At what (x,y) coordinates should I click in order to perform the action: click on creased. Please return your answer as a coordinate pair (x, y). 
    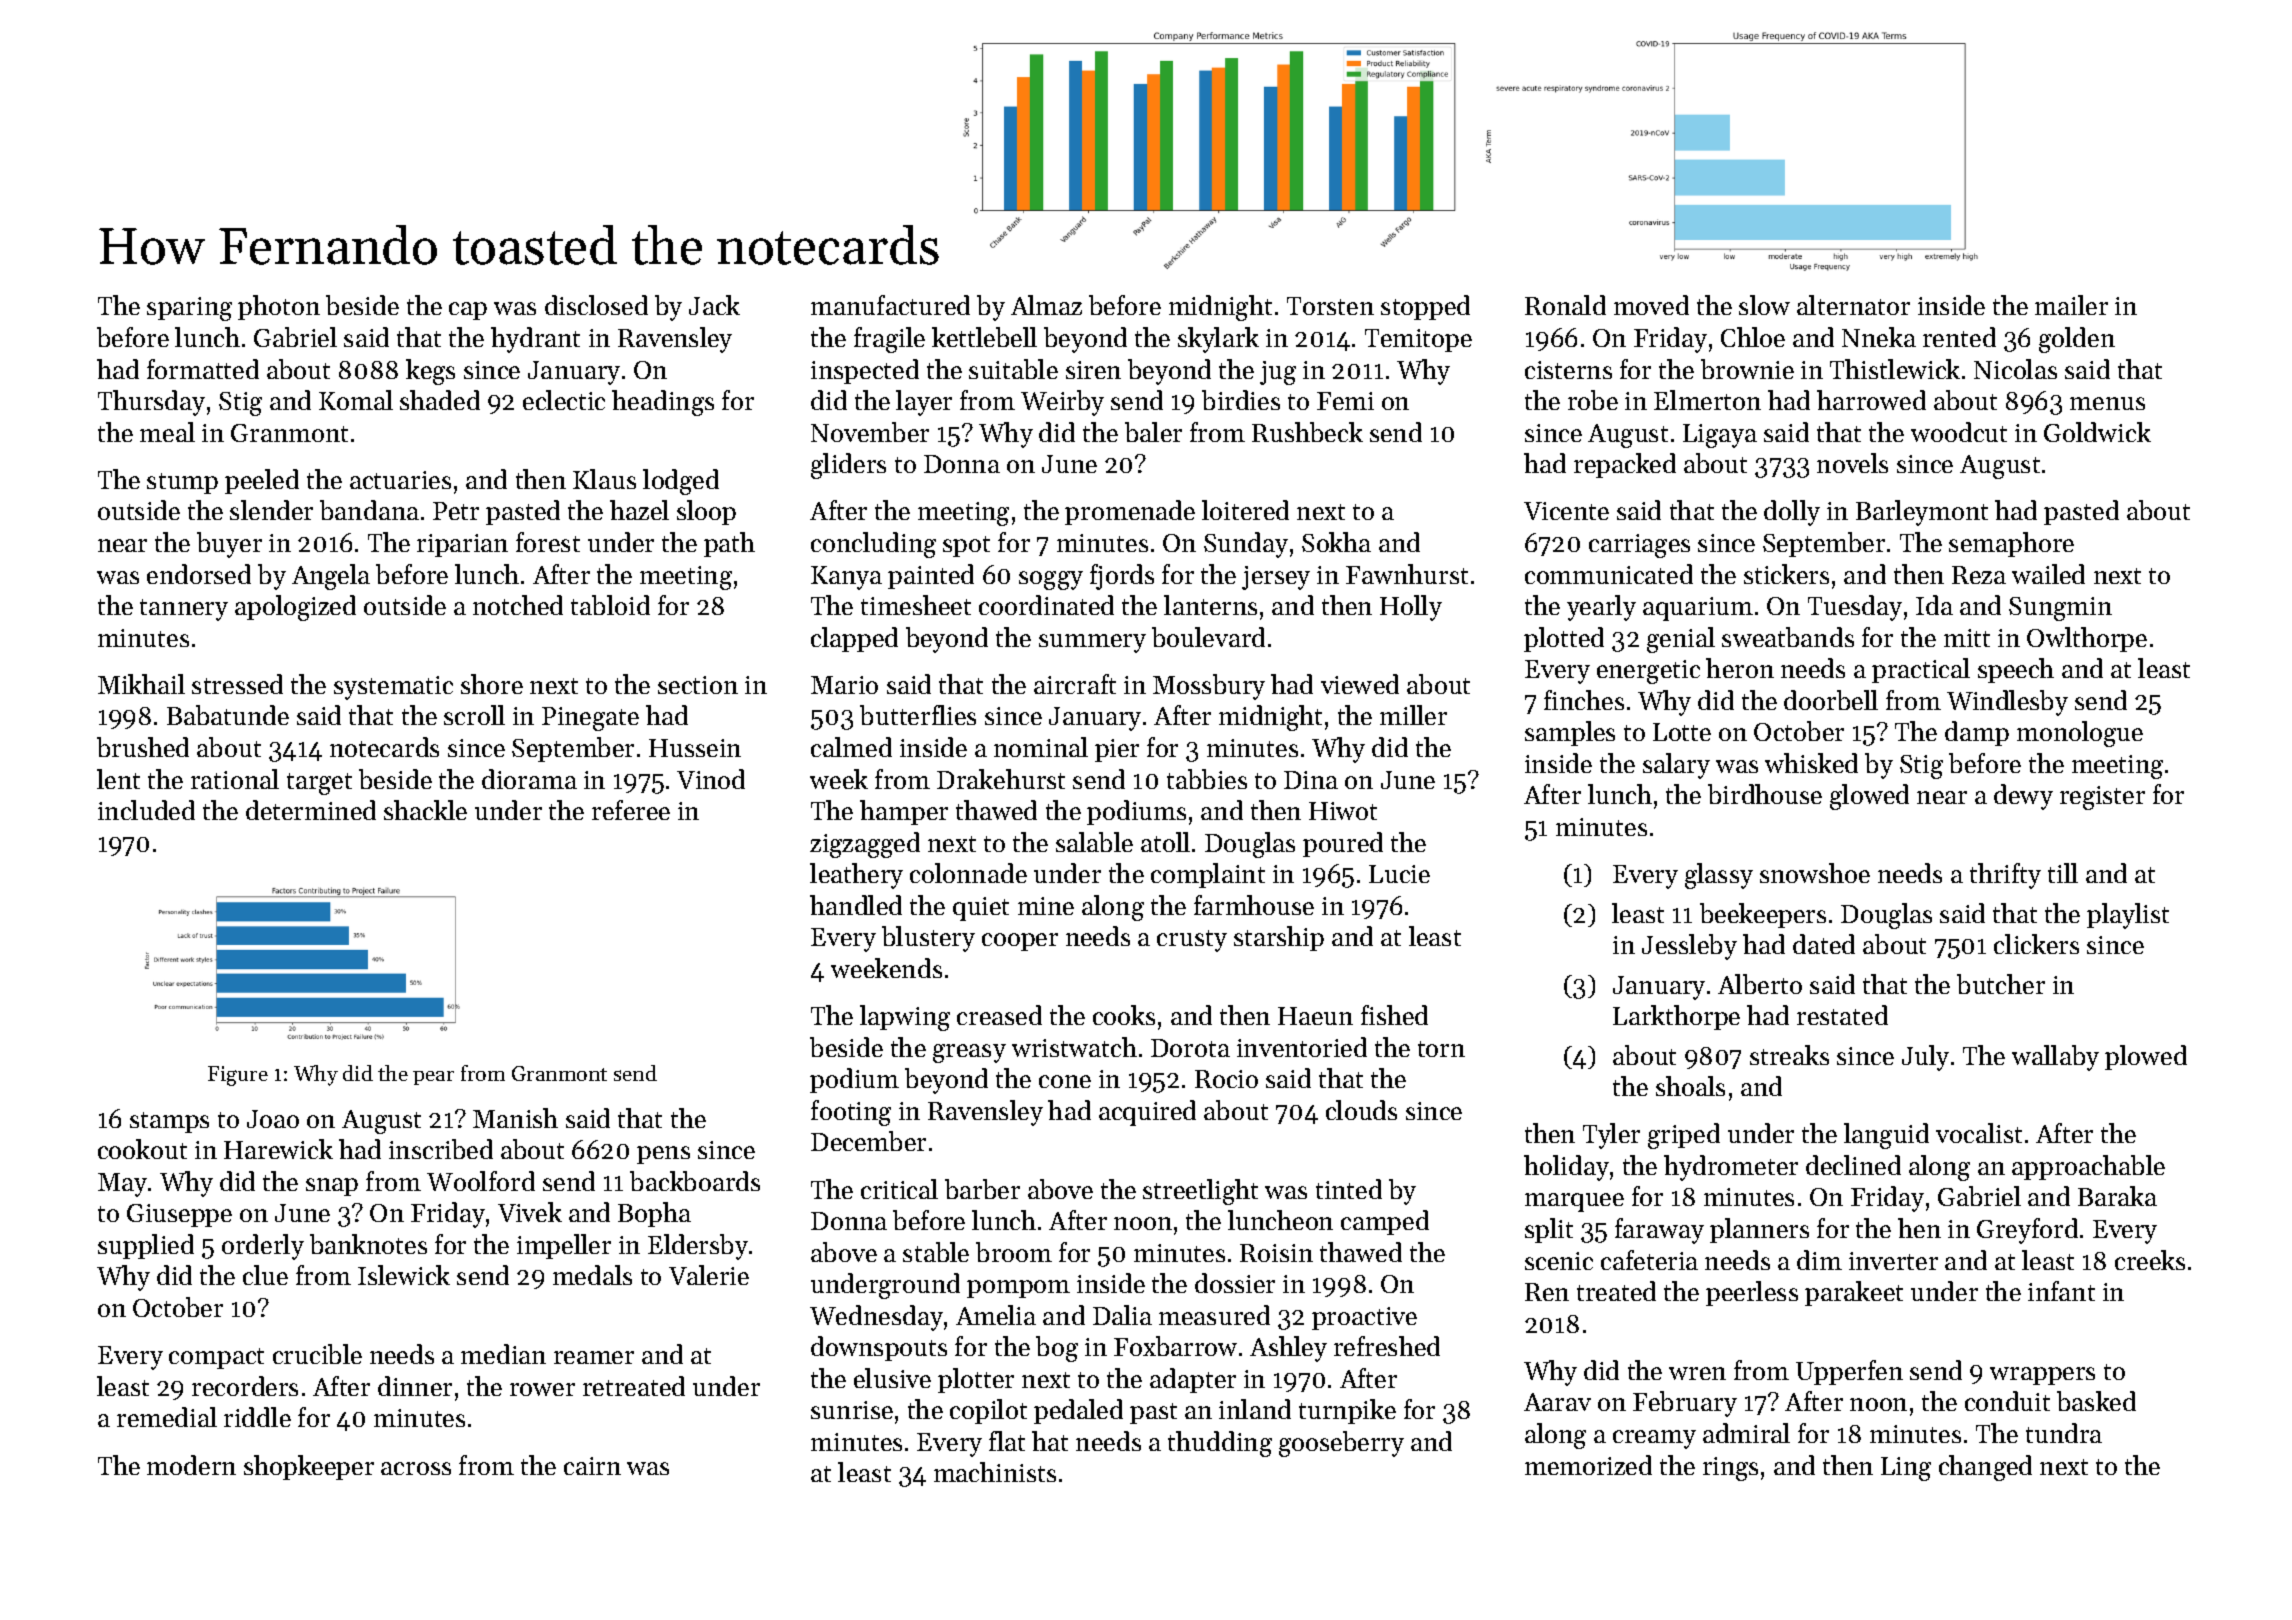
    Looking at the image, I should click on (999, 1015).
